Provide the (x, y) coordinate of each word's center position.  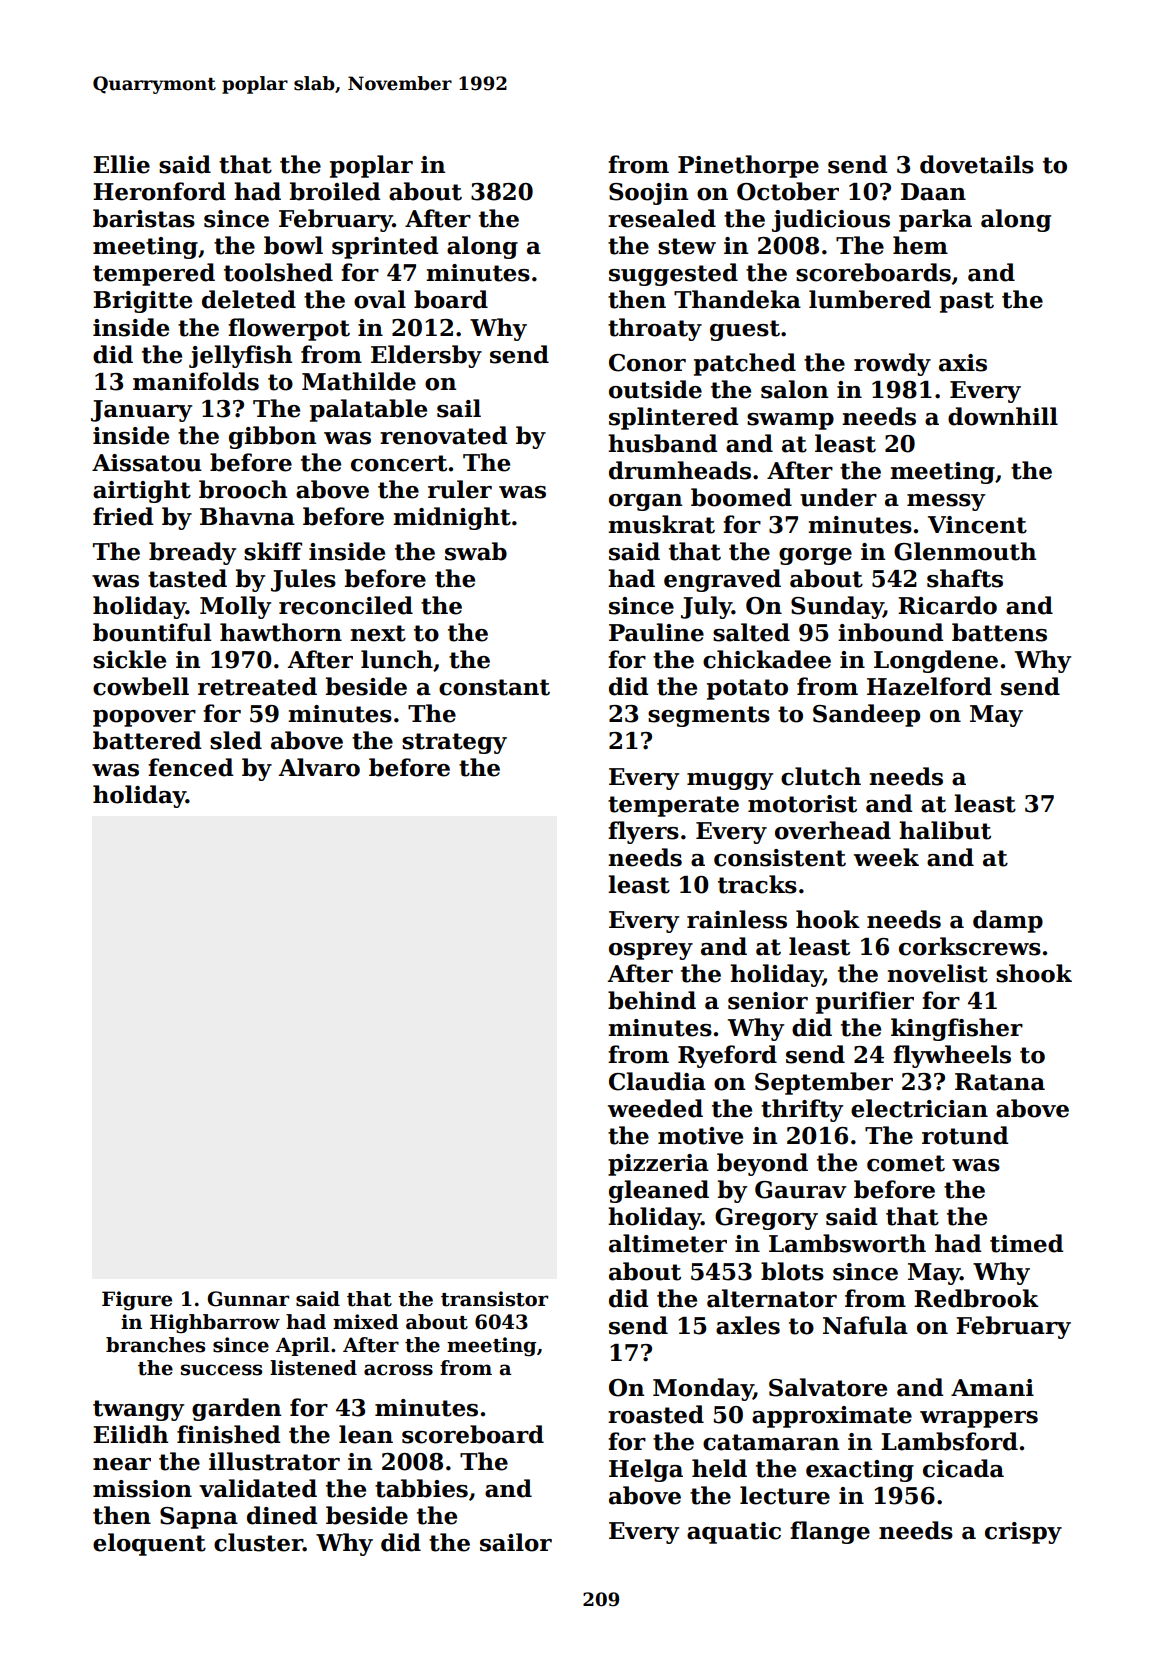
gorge (815, 556)
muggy (730, 781)
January (141, 411)
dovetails (977, 164)
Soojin (648, 194)
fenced (190, 767)
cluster (258, 1542)
